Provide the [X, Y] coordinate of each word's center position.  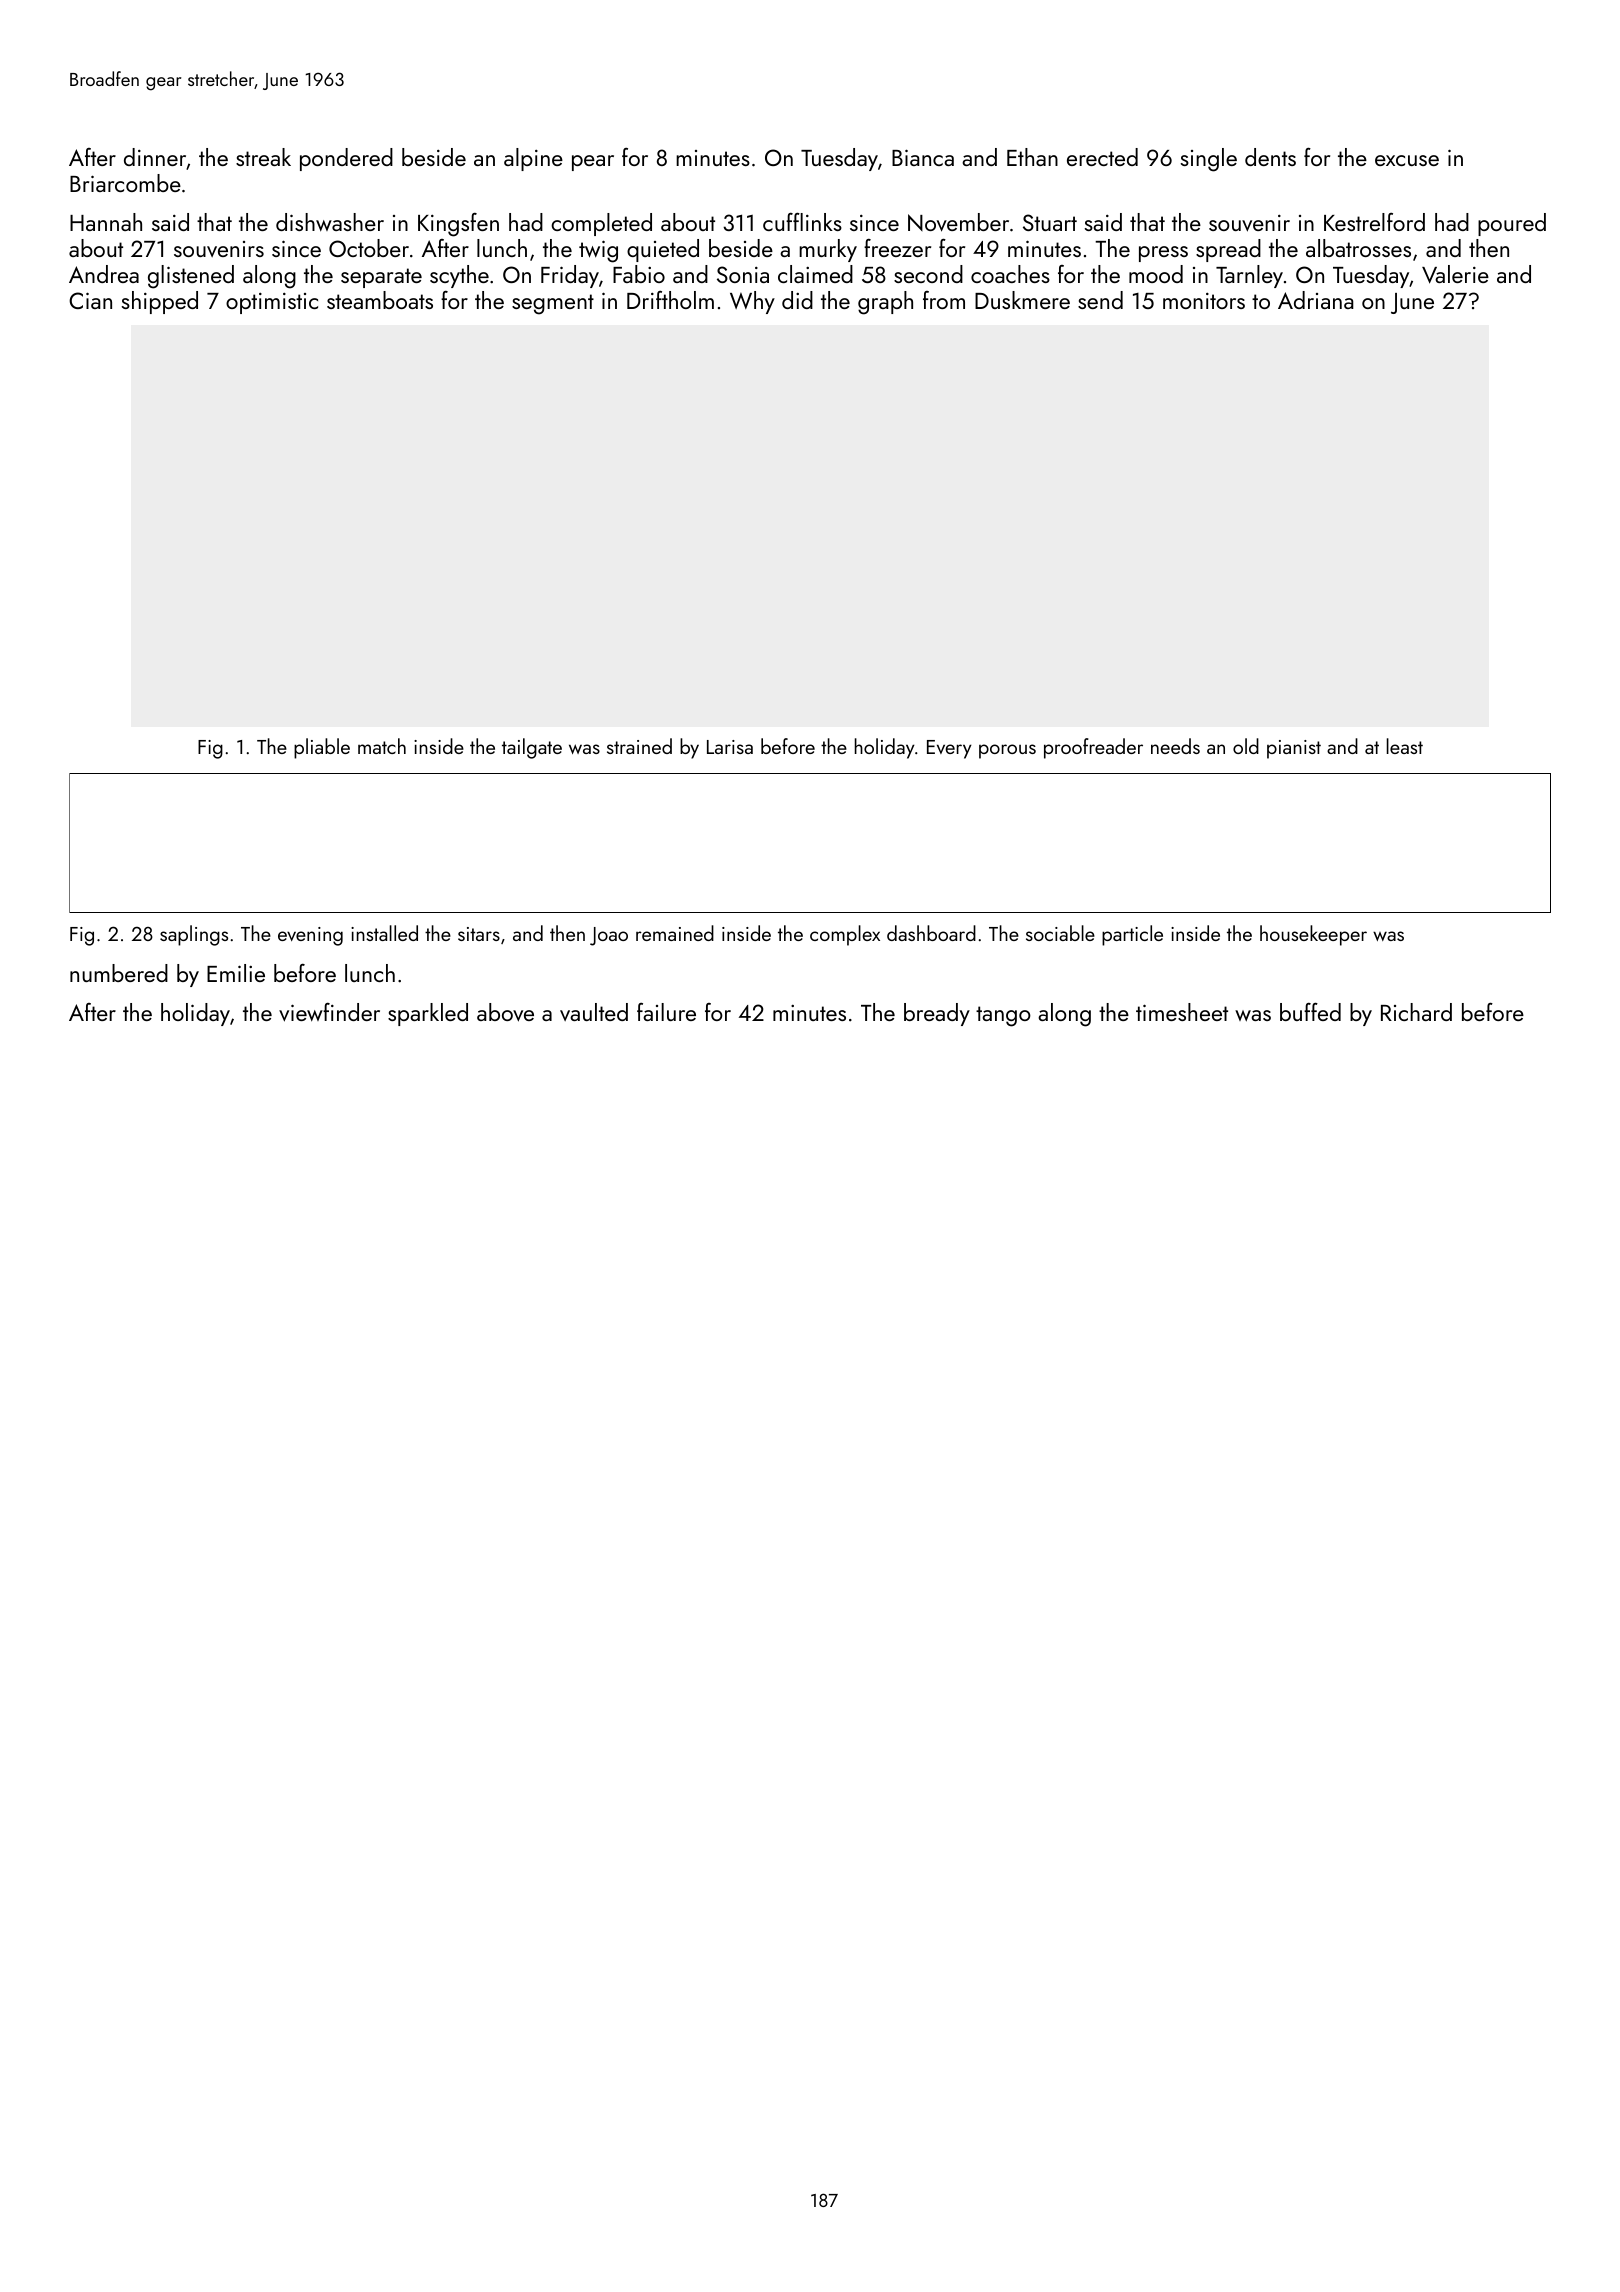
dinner [155, 157]
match [382, 746]
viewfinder [329, 1012]
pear [593, 163]
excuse [1407, 160]
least [1405, 746]
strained [639, 746]
